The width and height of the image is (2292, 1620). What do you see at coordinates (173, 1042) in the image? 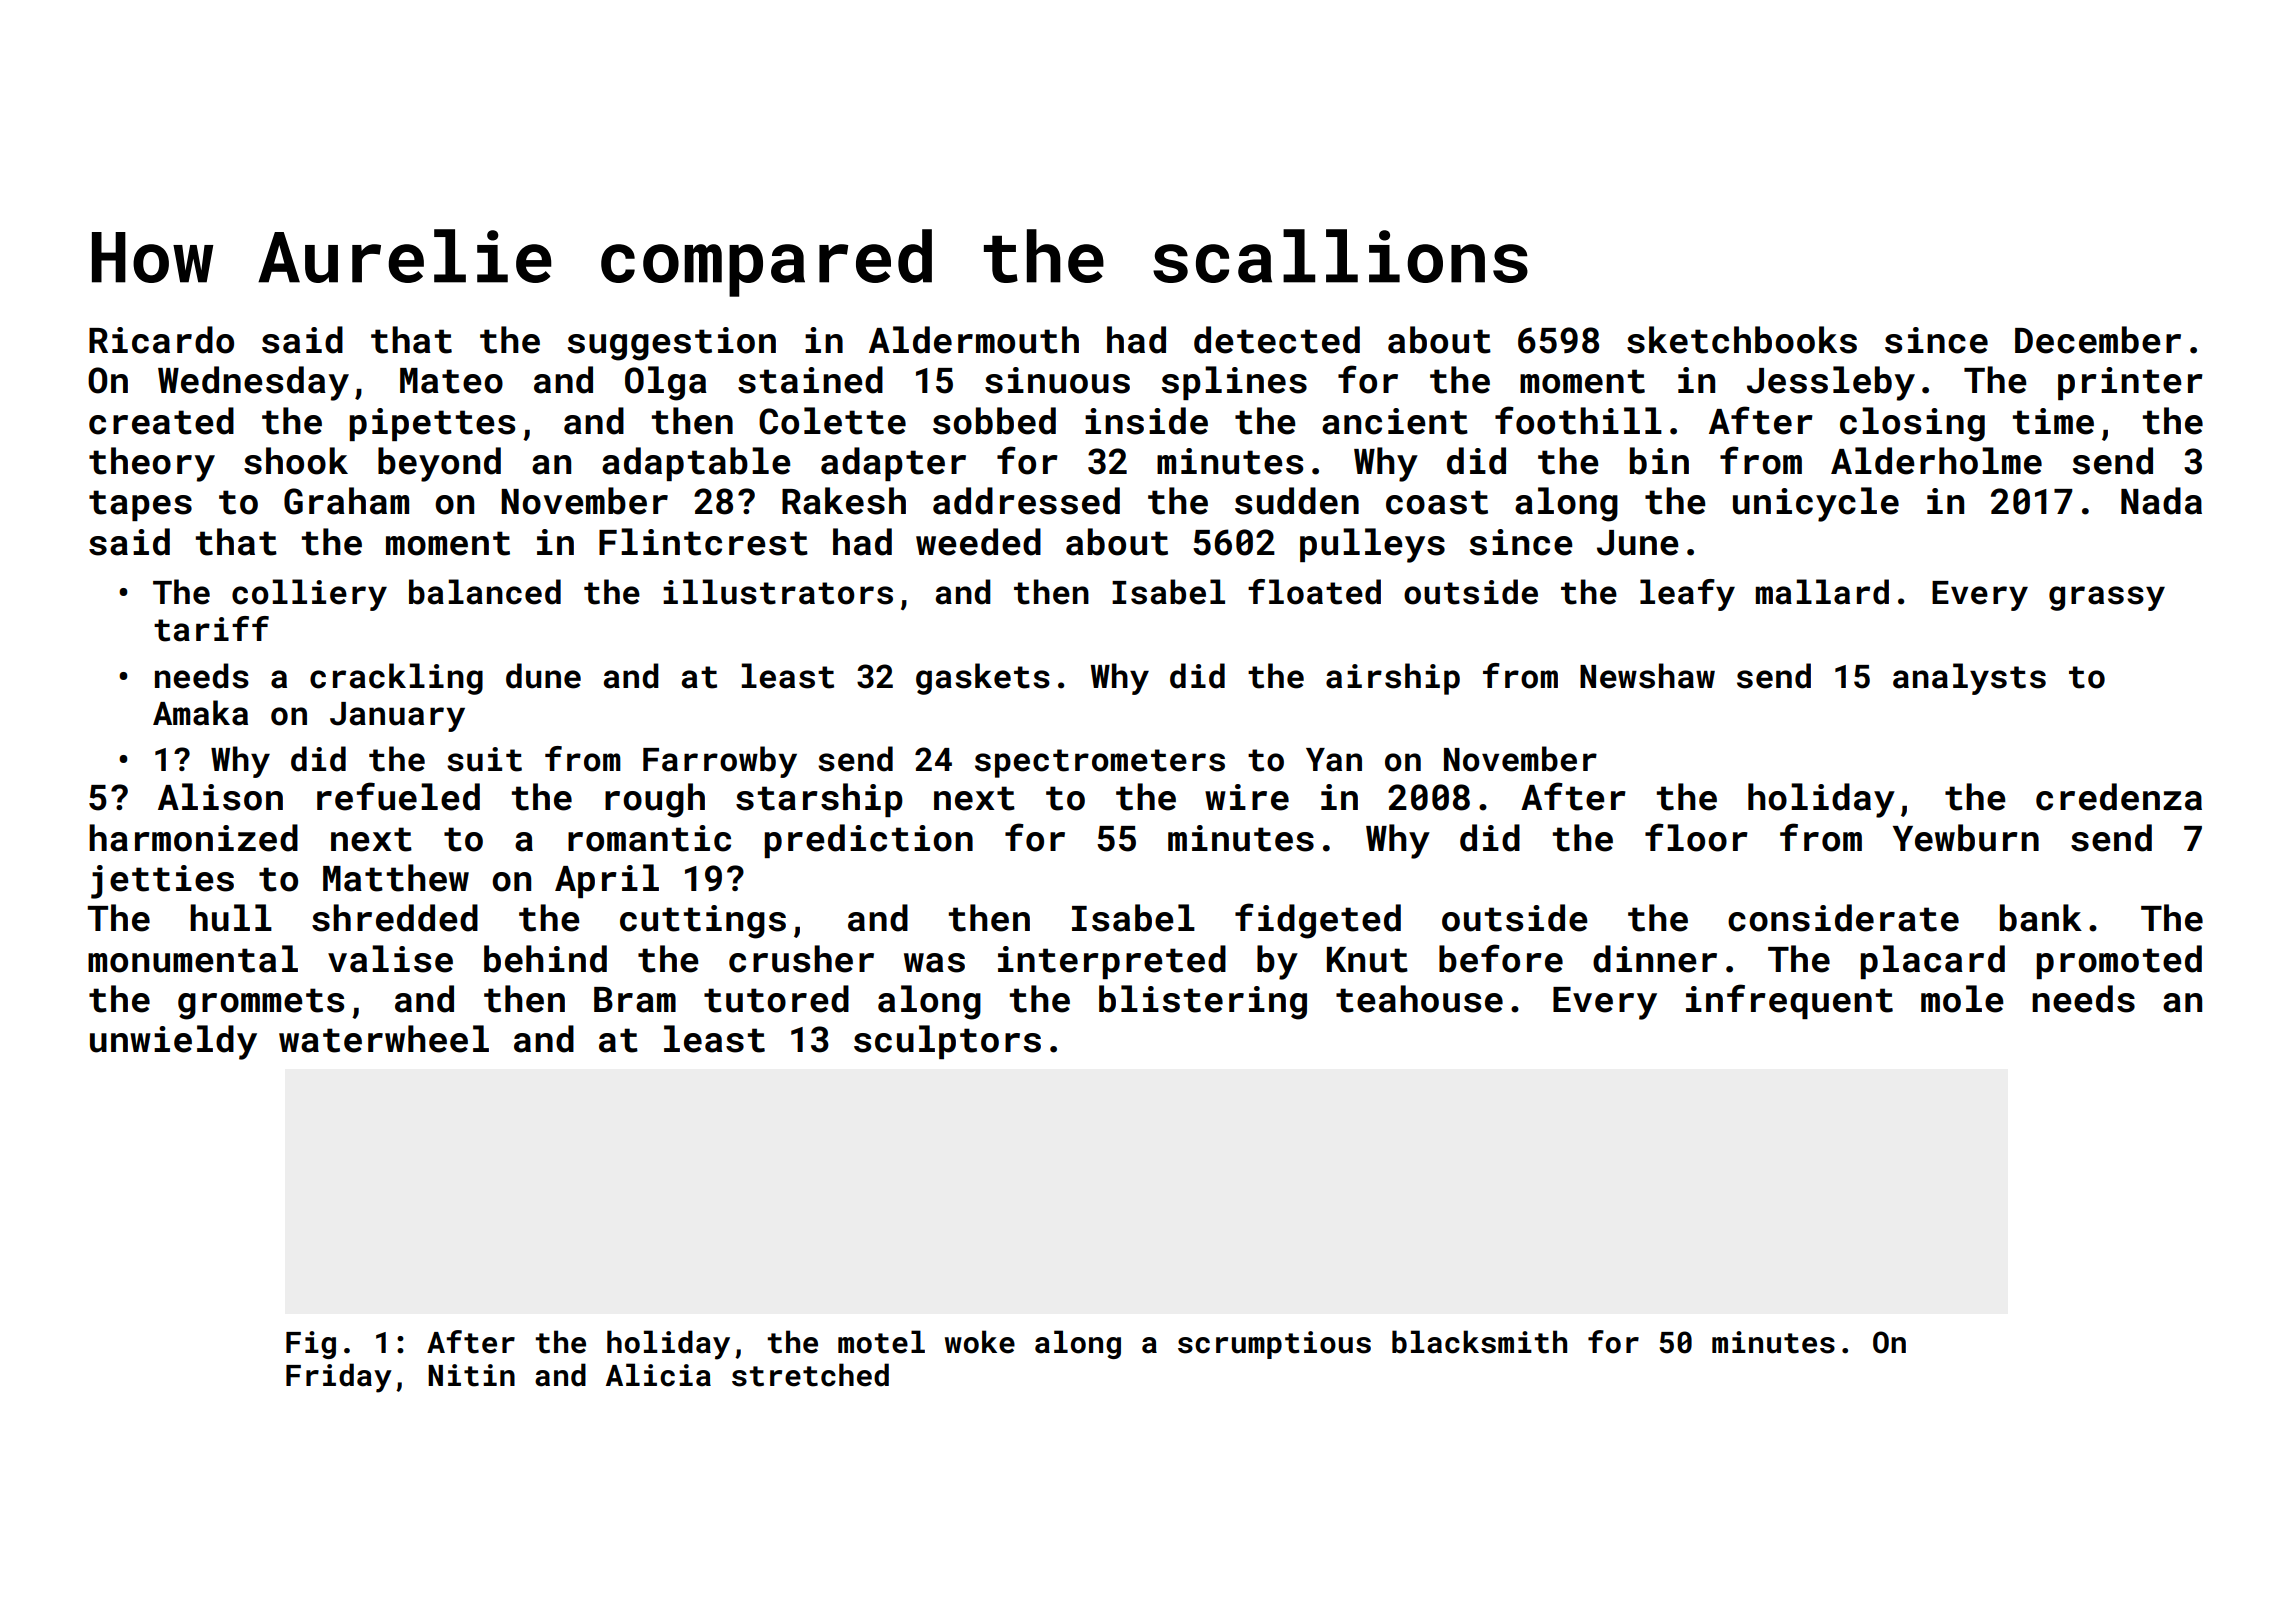
I see `unwieldy` at bounding box center [173, 1042].
